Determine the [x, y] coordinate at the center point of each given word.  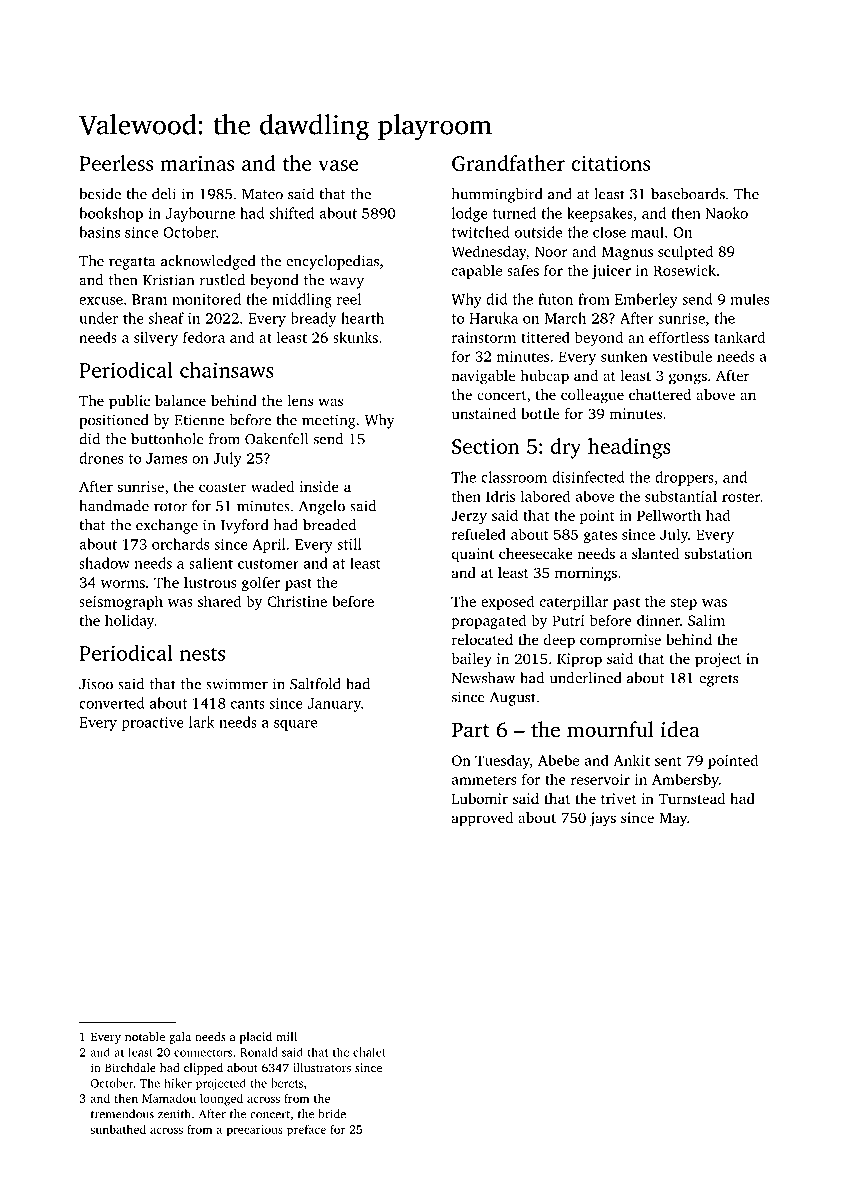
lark [201, 722]
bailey [471, 660]
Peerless [116, 163]
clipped [203, 1069]
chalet [369, 1052]
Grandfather [508, 163]
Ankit [631, 760]
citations [610, 163]
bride [332, 1114]
